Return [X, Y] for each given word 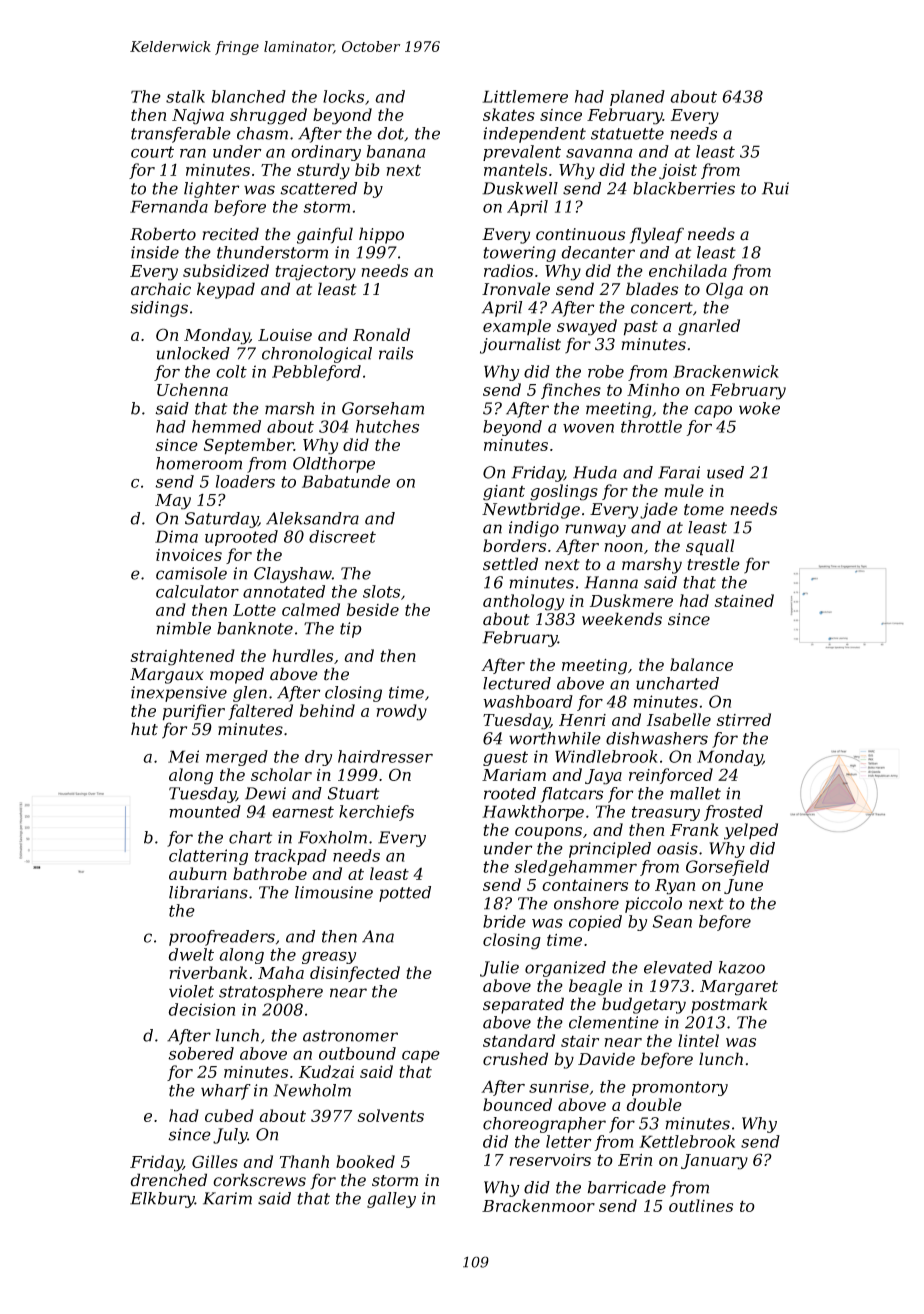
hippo [381, 235]
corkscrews [259, 1180]
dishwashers [657, 738]
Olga [724, 290]
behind [327, 710]
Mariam [514, 775]
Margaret [739, 988]
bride [504, 921]
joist [678, 172]
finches [571, 391]
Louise [285, 335]
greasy [329, 957]
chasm [262, 133]
